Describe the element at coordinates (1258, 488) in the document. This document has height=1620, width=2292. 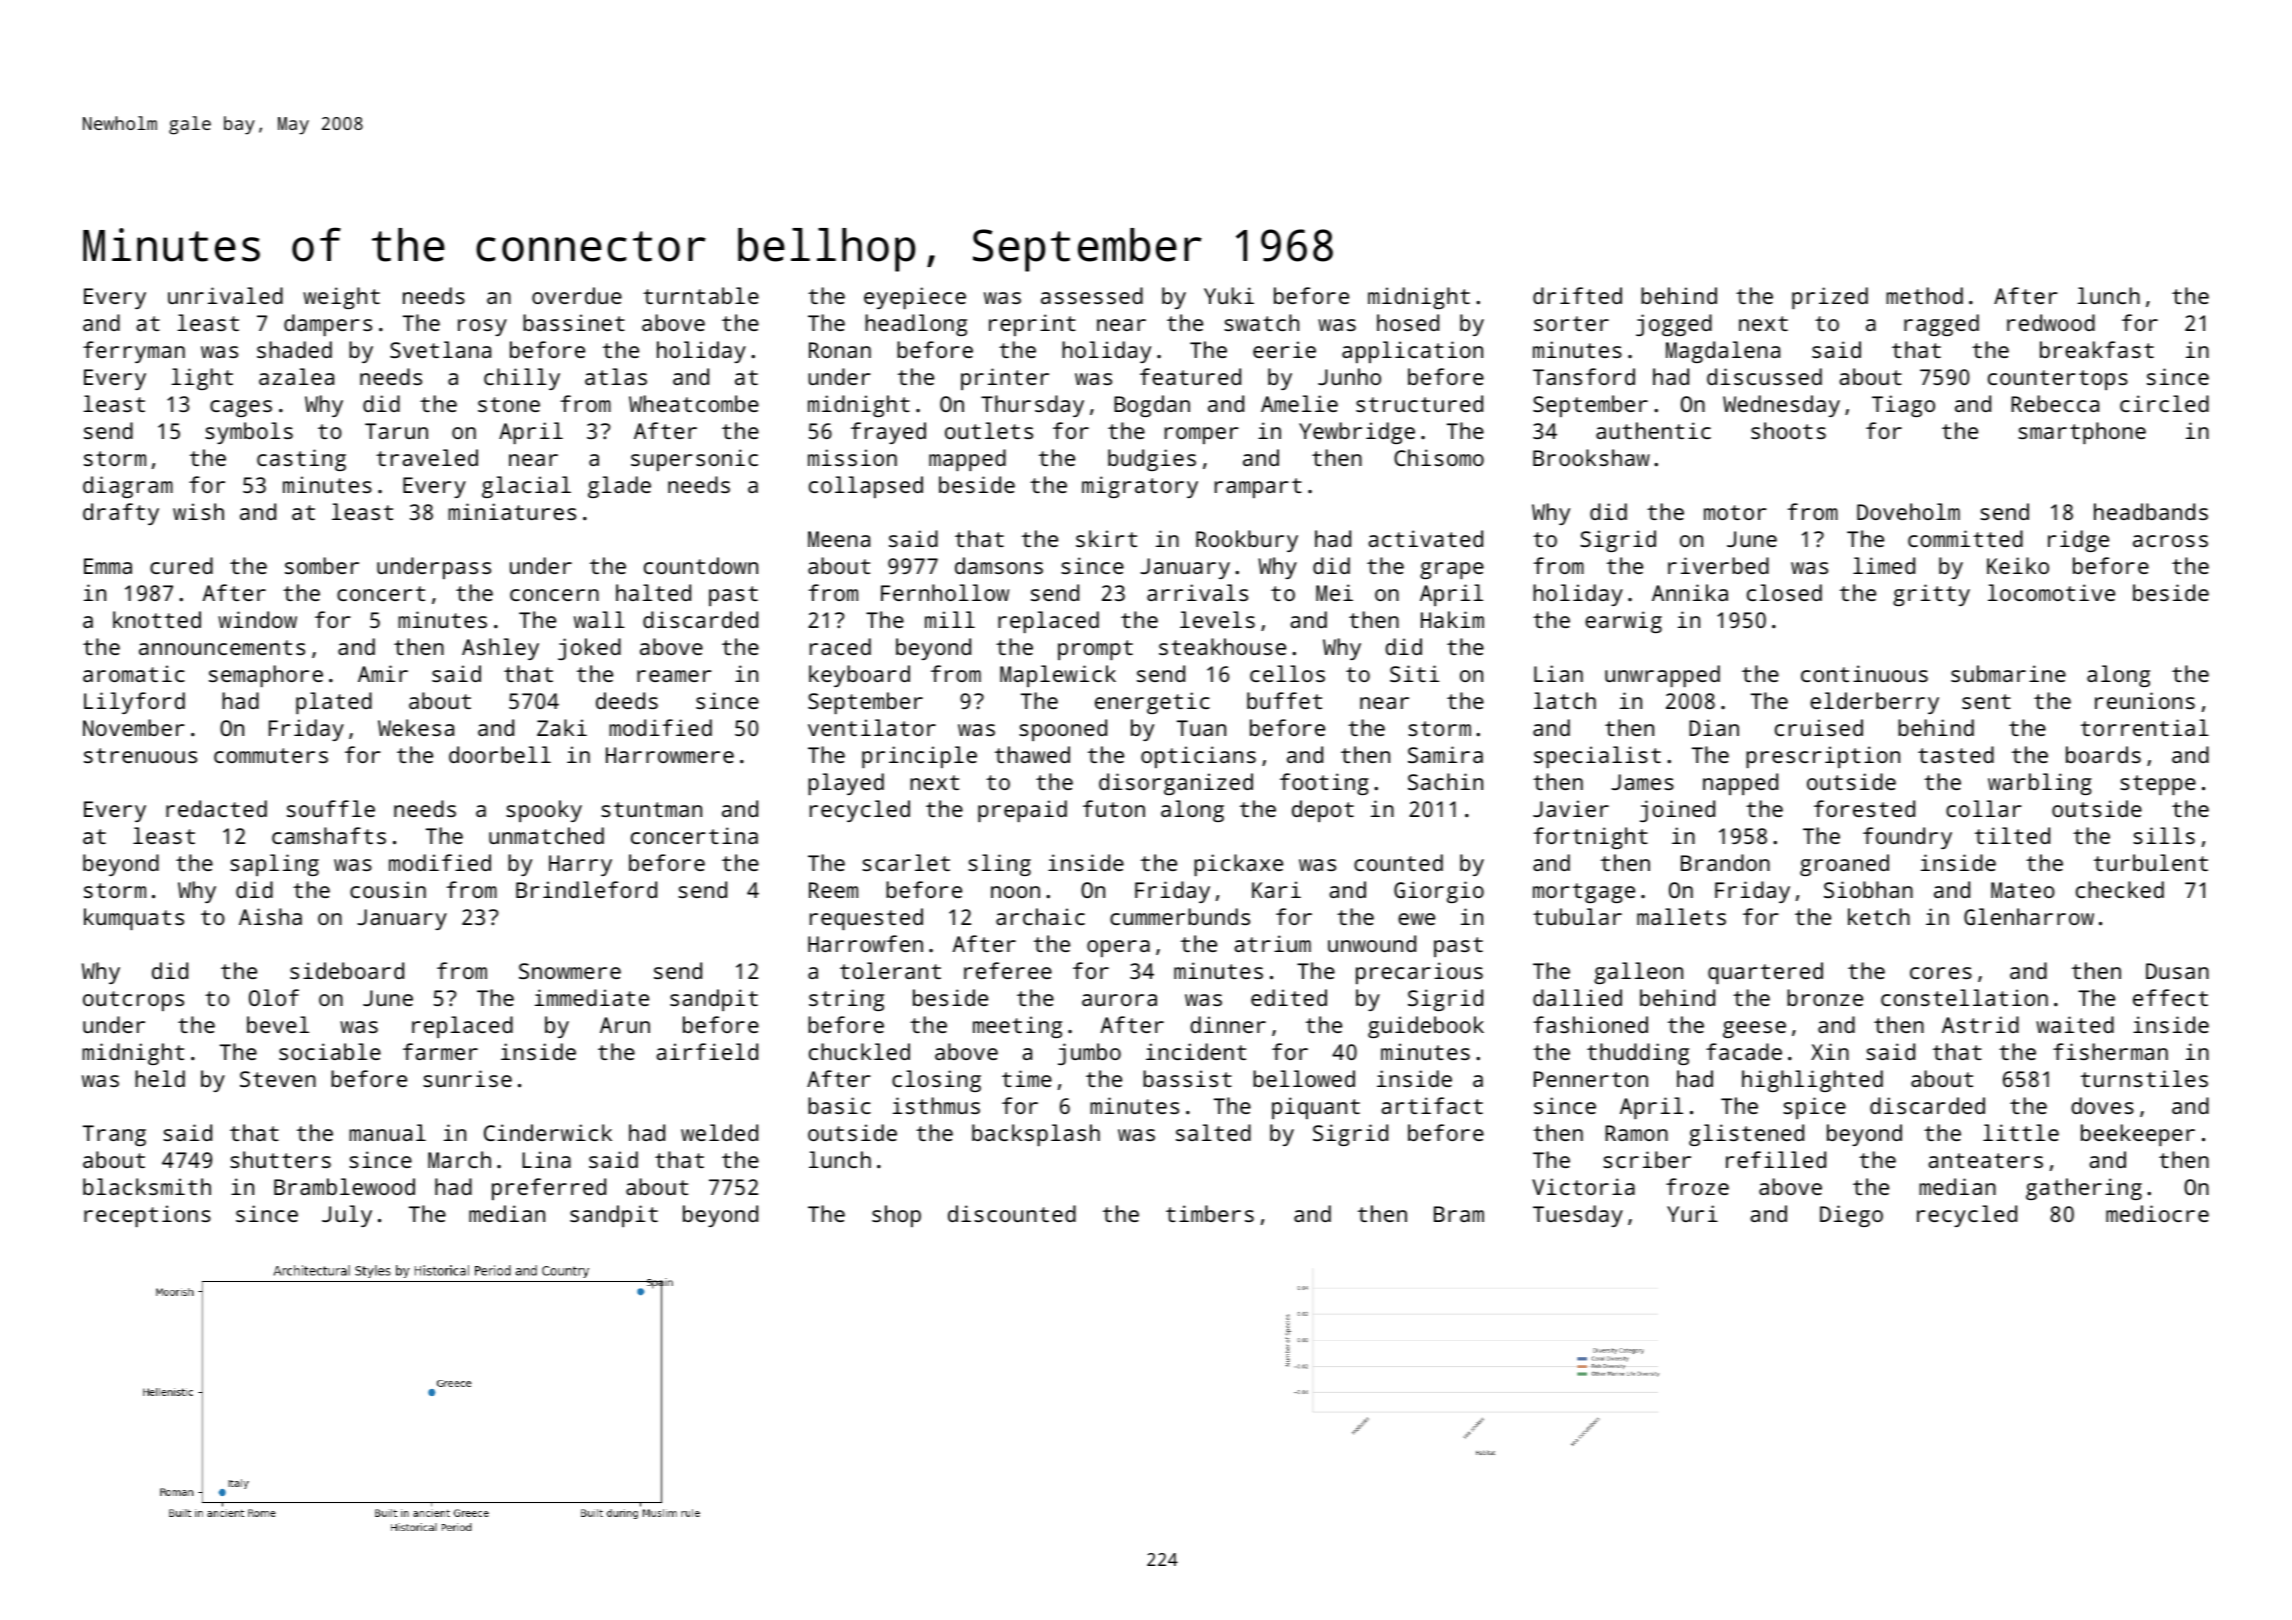
I see `rampart` at that location.
